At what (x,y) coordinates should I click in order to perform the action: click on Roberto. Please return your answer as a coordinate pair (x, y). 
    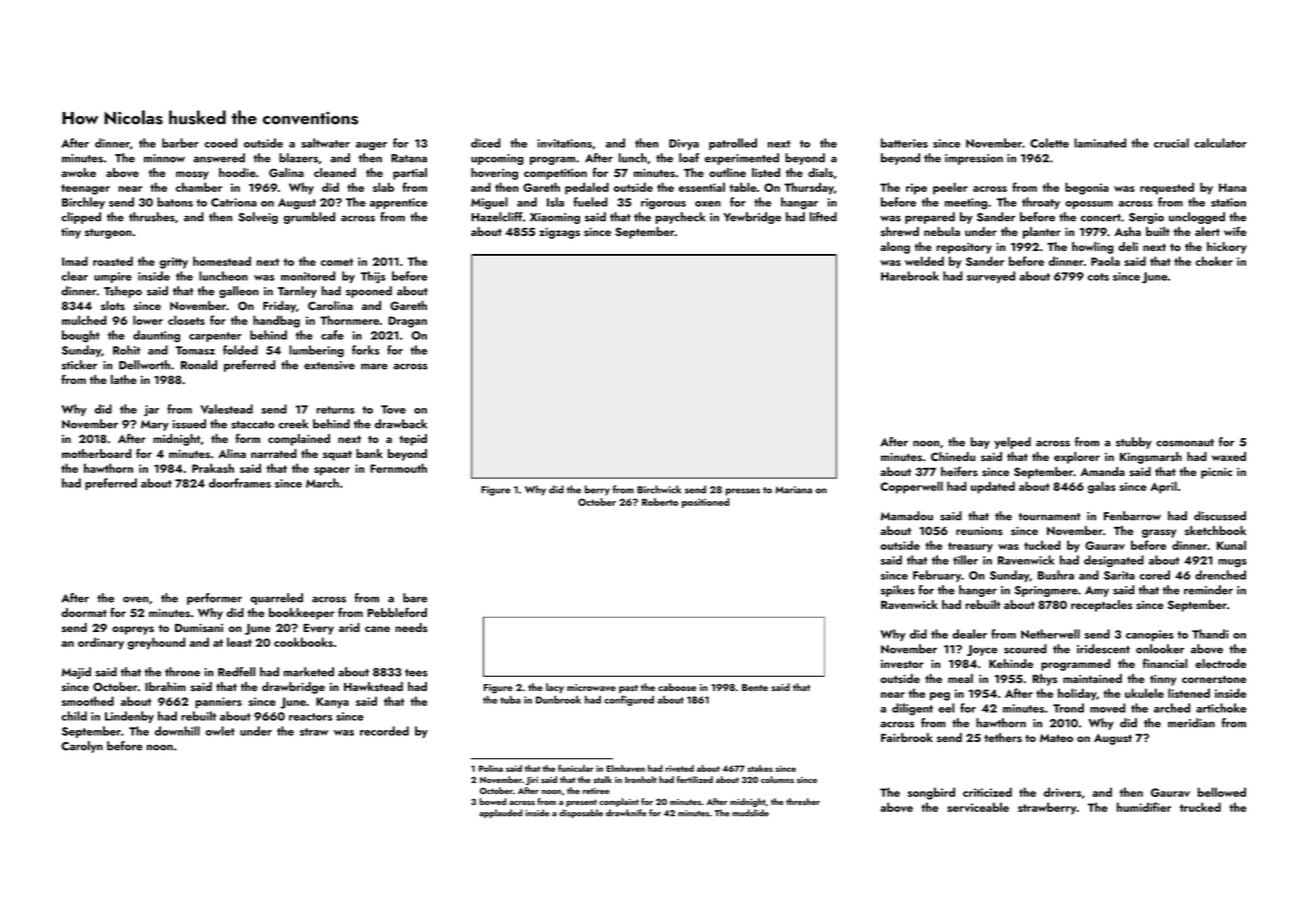
    Looking at the image, I should click on (660, 502).
